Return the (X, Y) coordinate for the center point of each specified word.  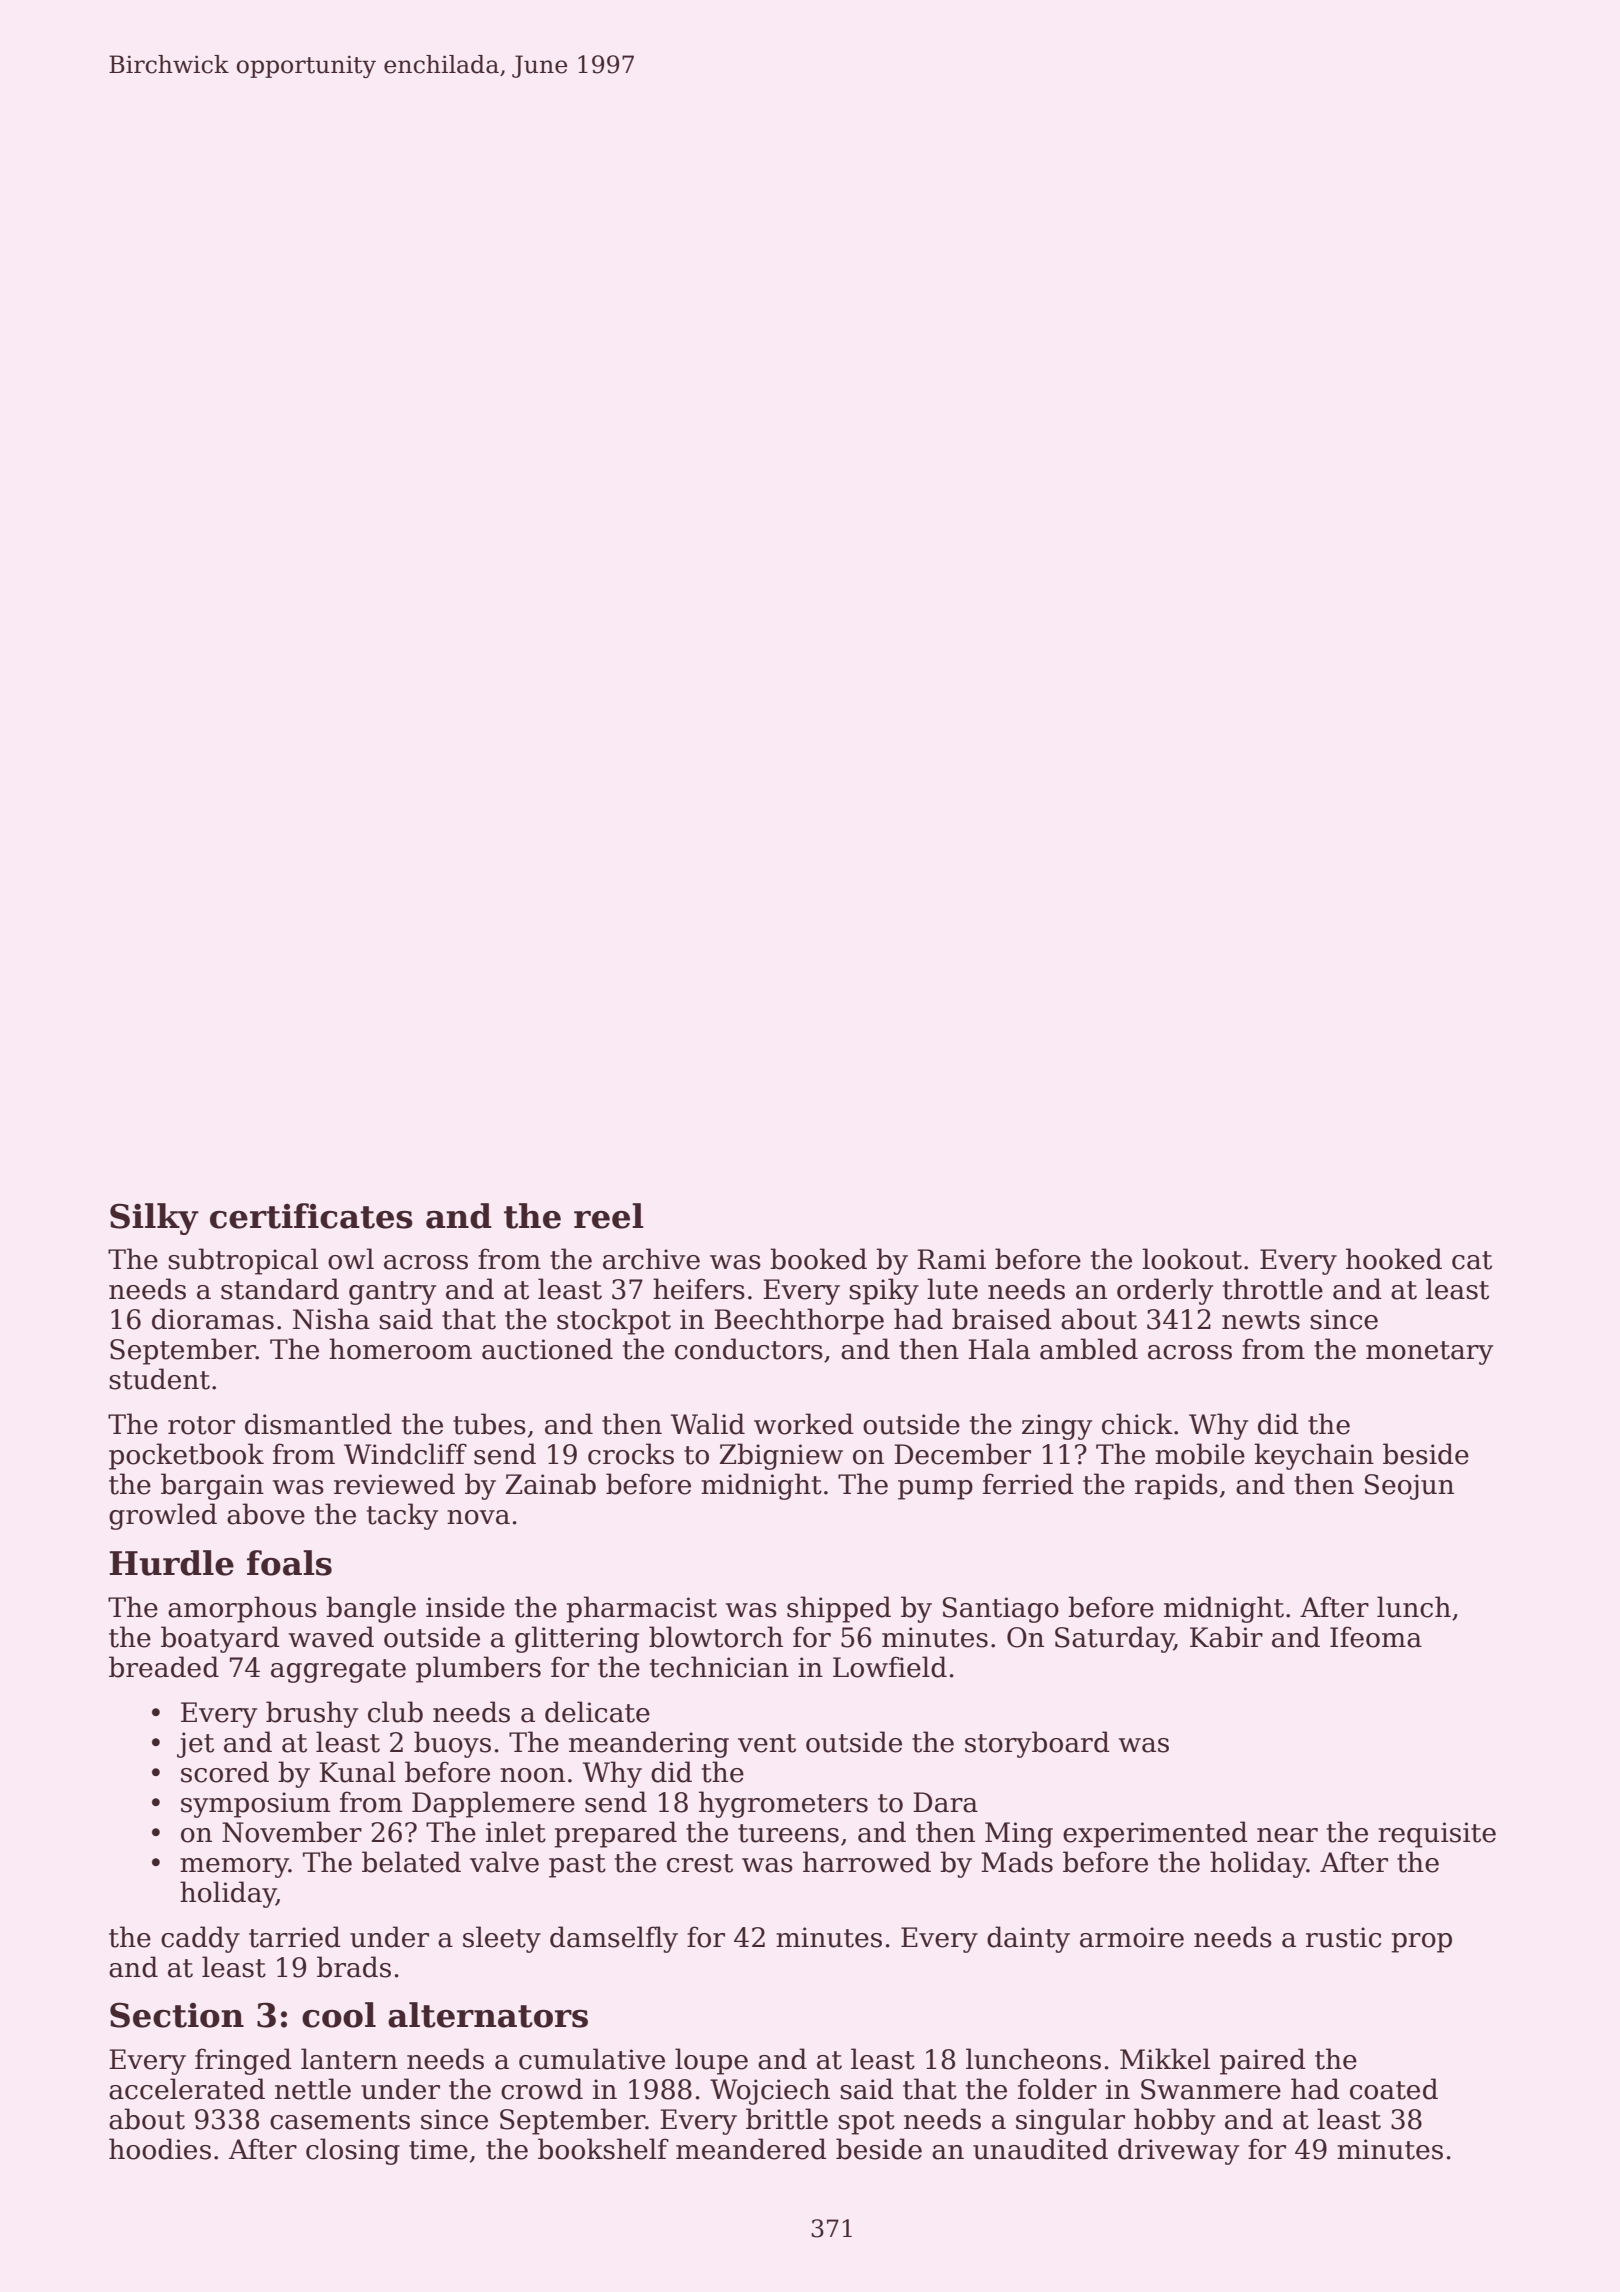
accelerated (187, 2089)
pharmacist (641, 1609)
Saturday (1114, 1639)
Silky (154, 1219)
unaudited (1040, 2149)
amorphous (242, 1609)
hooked (1394, 1259)
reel (609, 1216)
